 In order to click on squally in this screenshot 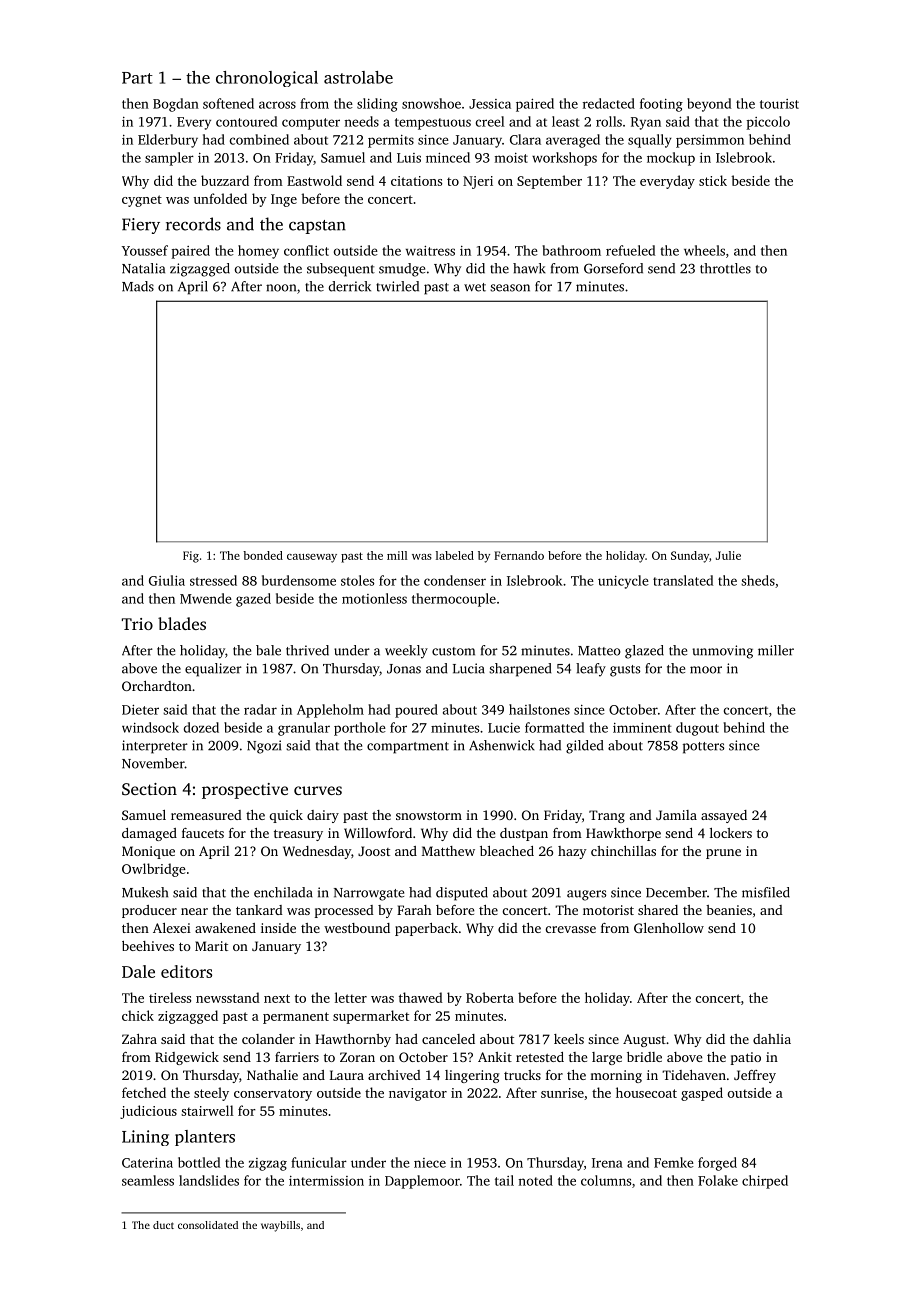, I will do `click(650, 141)`.
